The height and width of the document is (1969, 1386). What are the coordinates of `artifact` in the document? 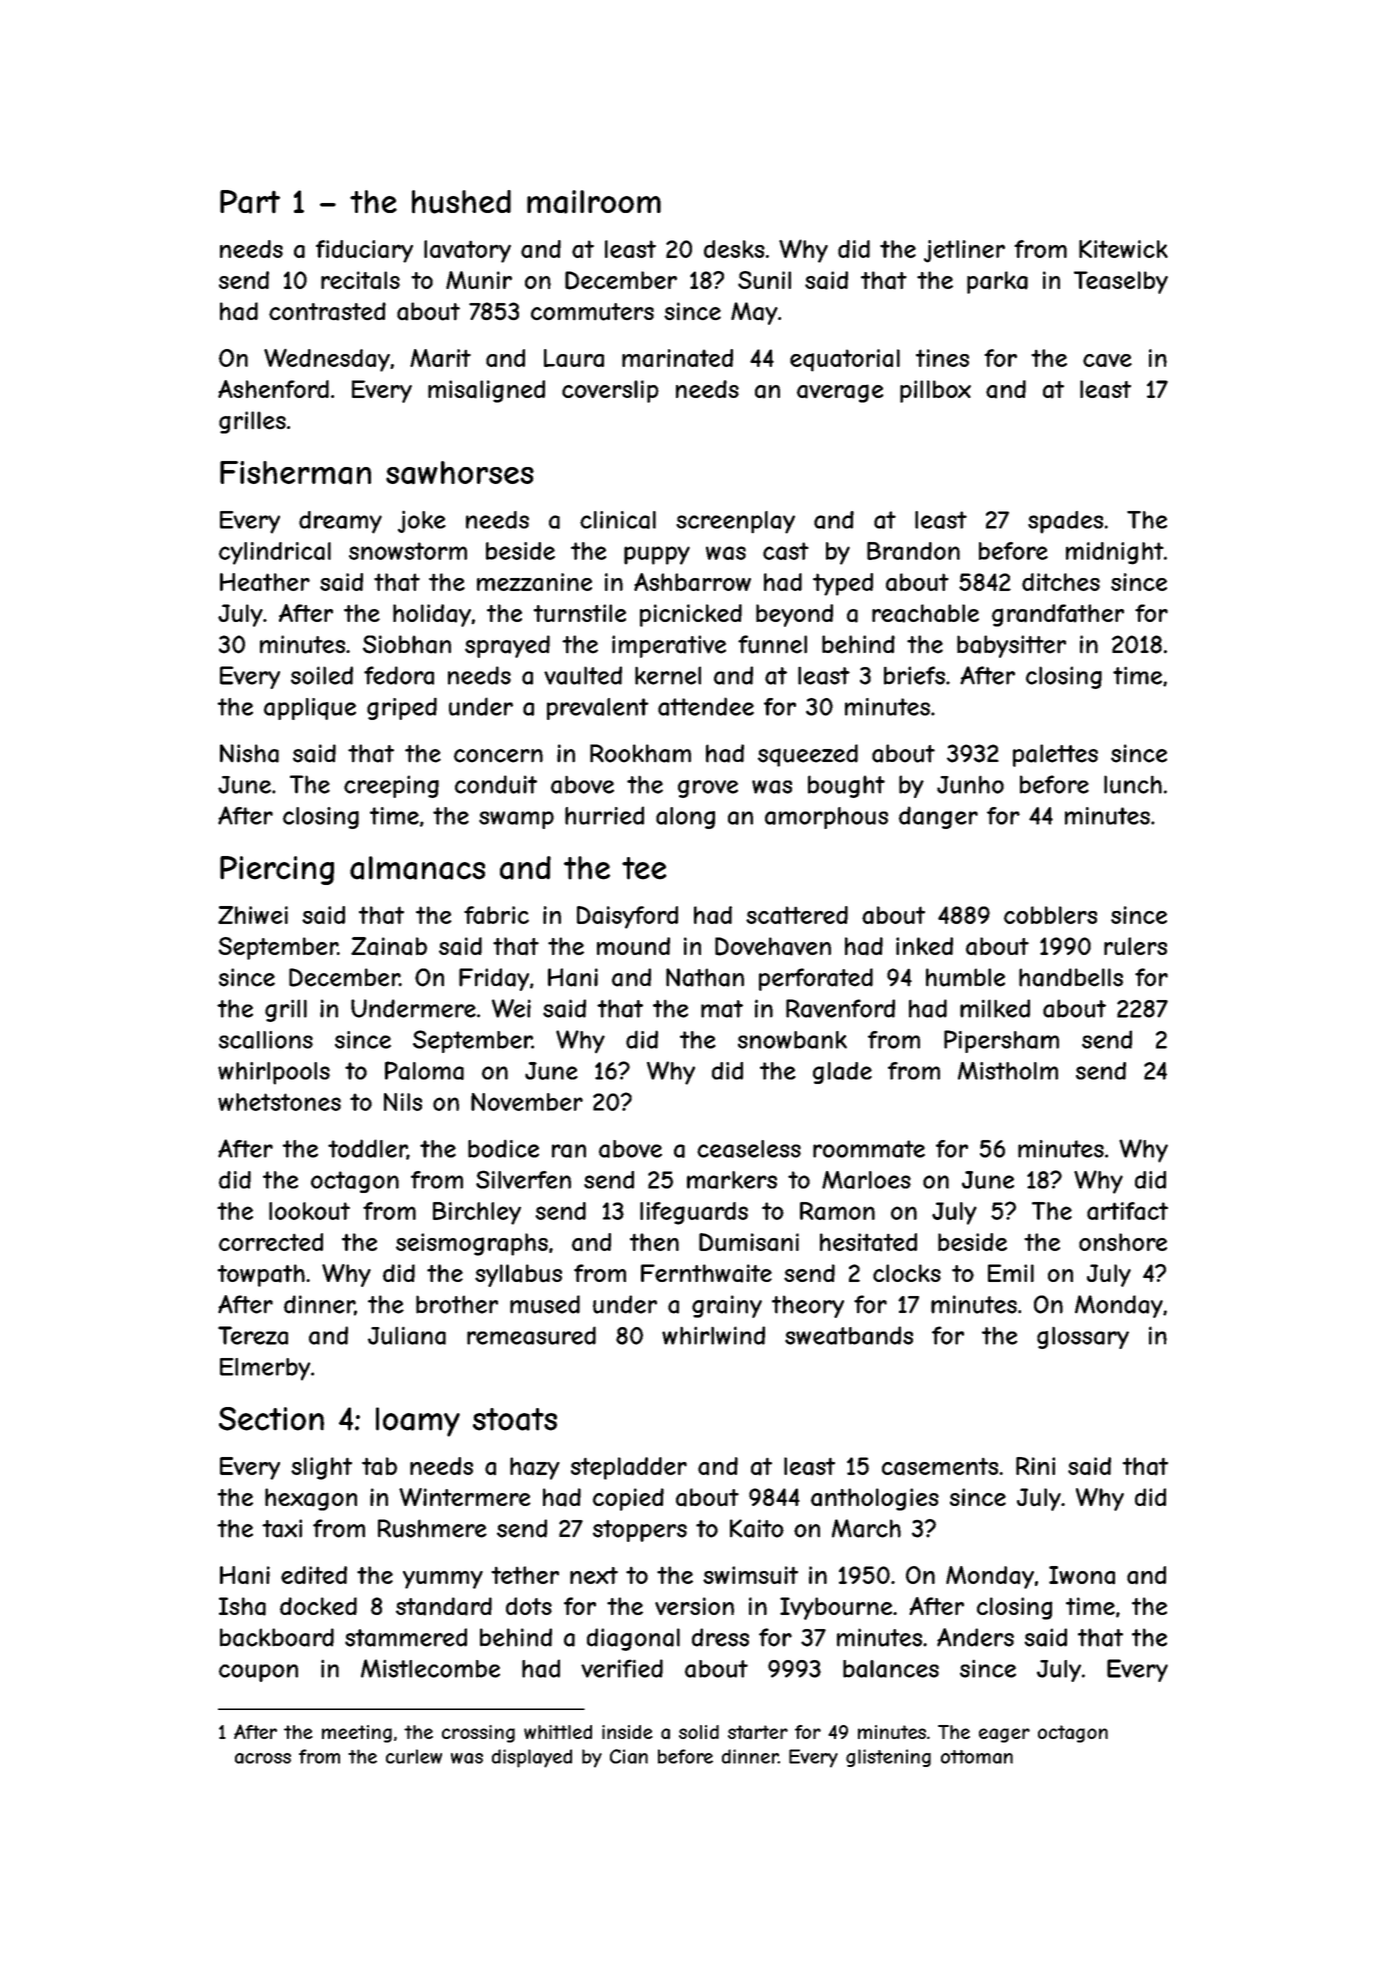 It's located at (1127, 1211).
